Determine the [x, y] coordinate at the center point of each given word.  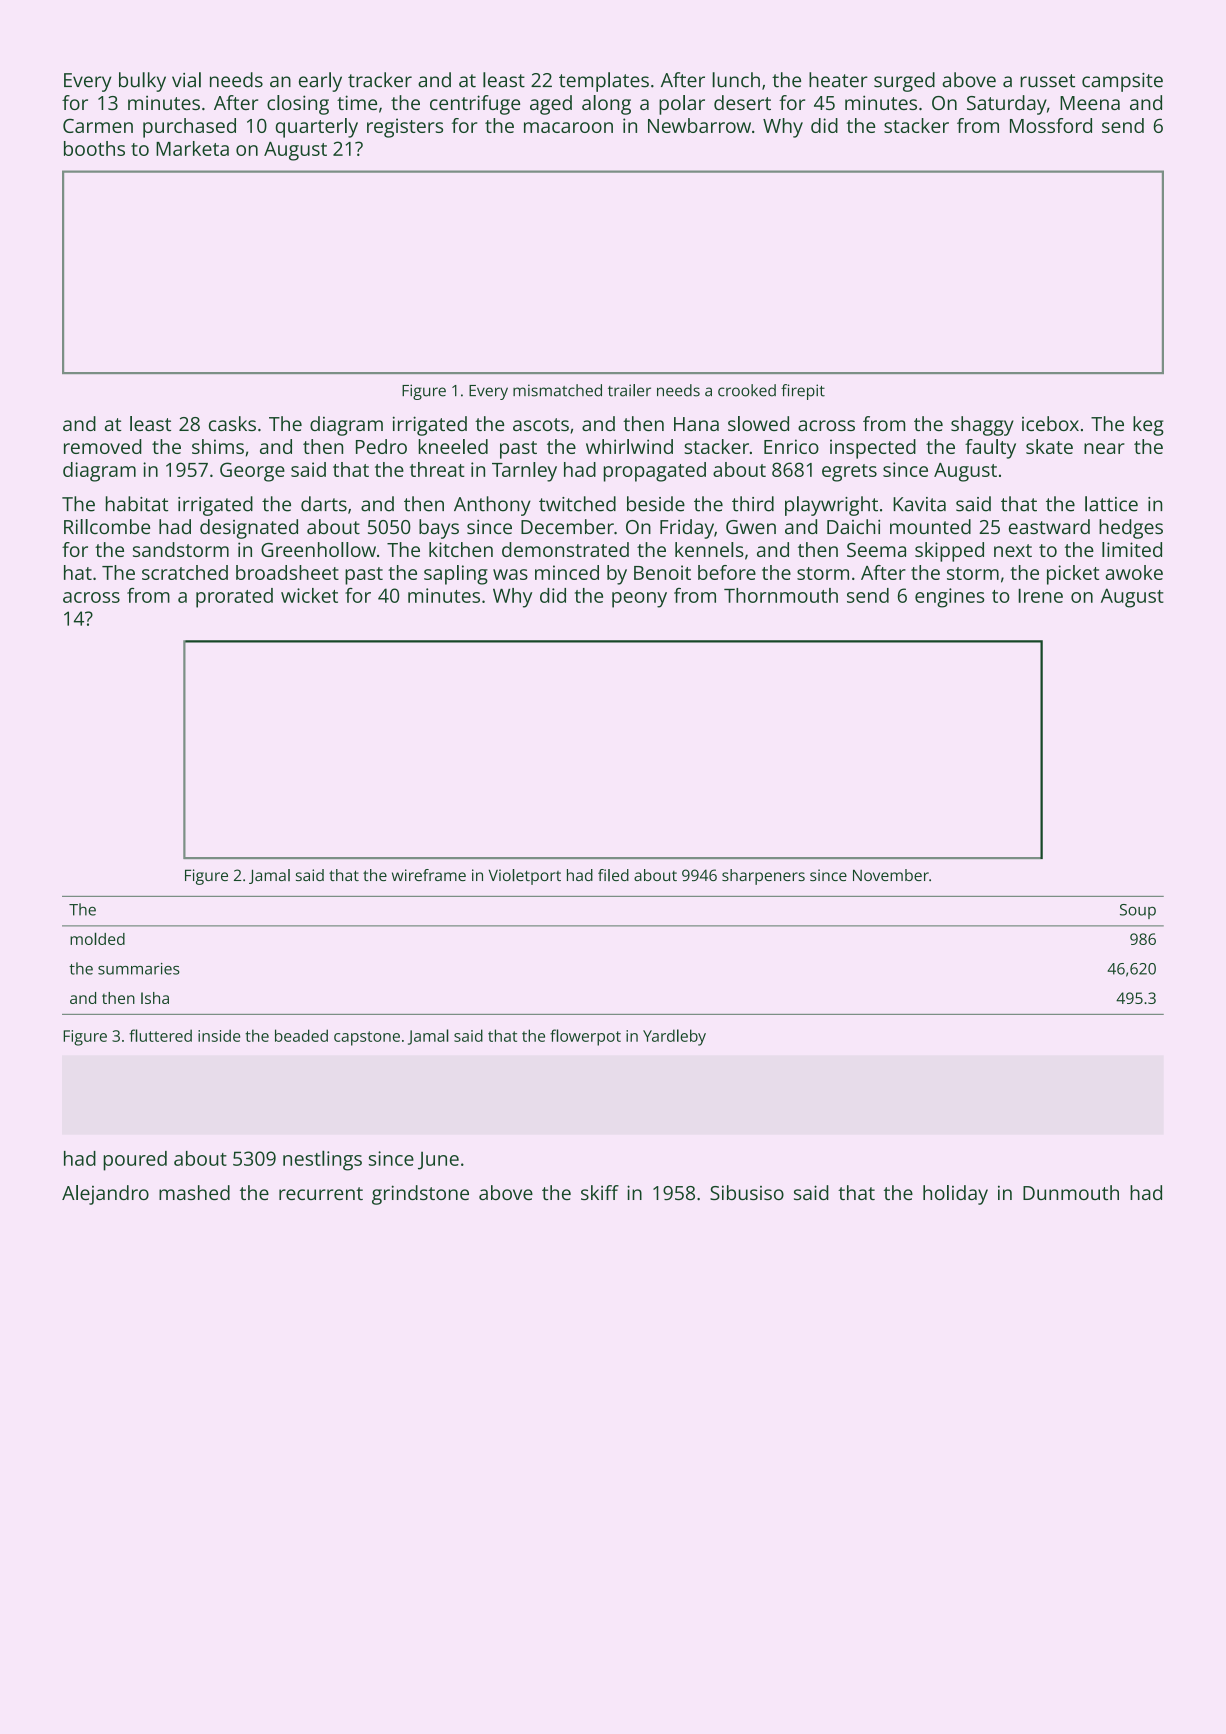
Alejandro [105, 1195]
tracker [380, 80]
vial [186, 80]
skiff [600, 1192]
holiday [955, 1195]
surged [904, 82]
